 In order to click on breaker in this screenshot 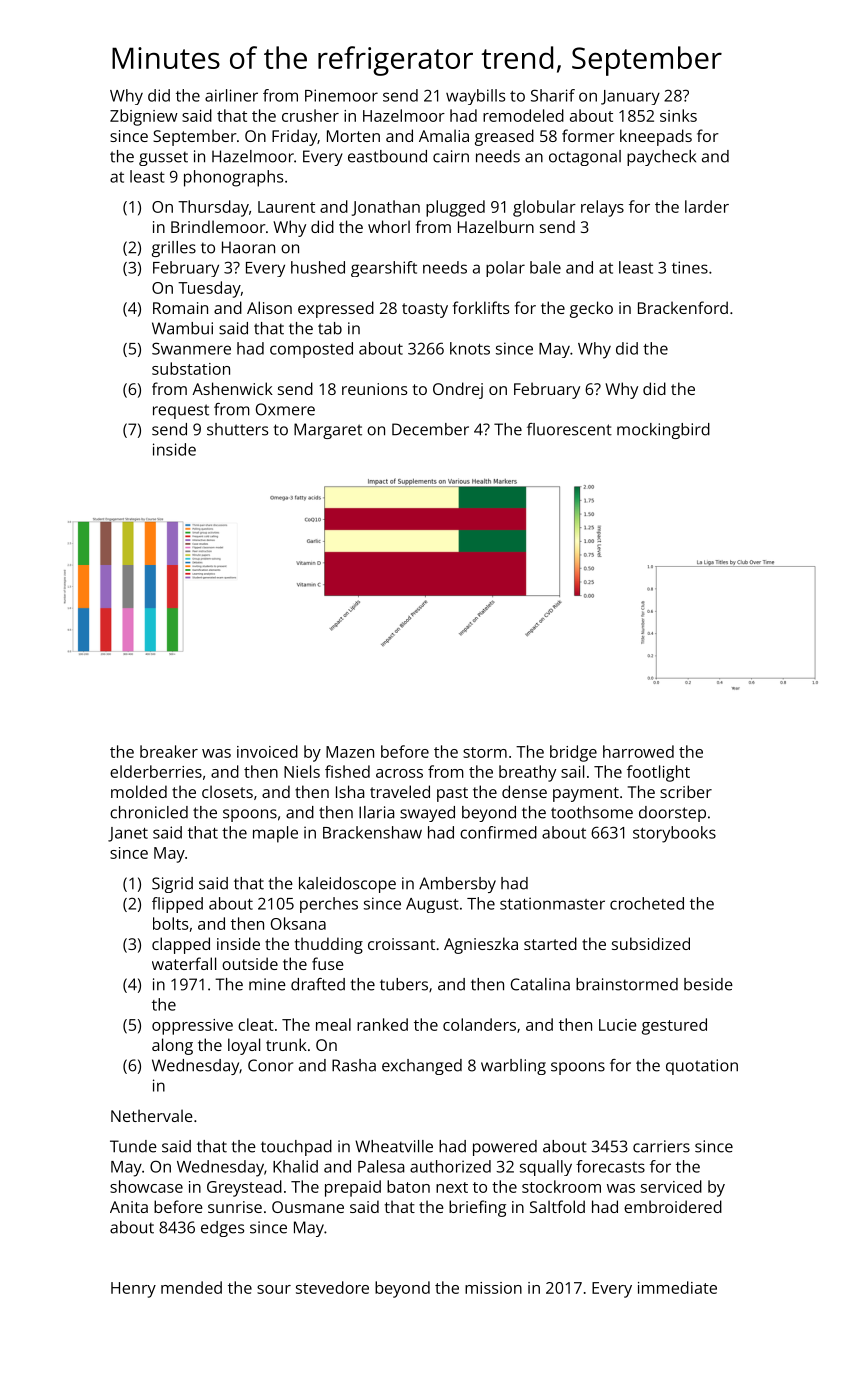, I will do `click(169, 751)`.
